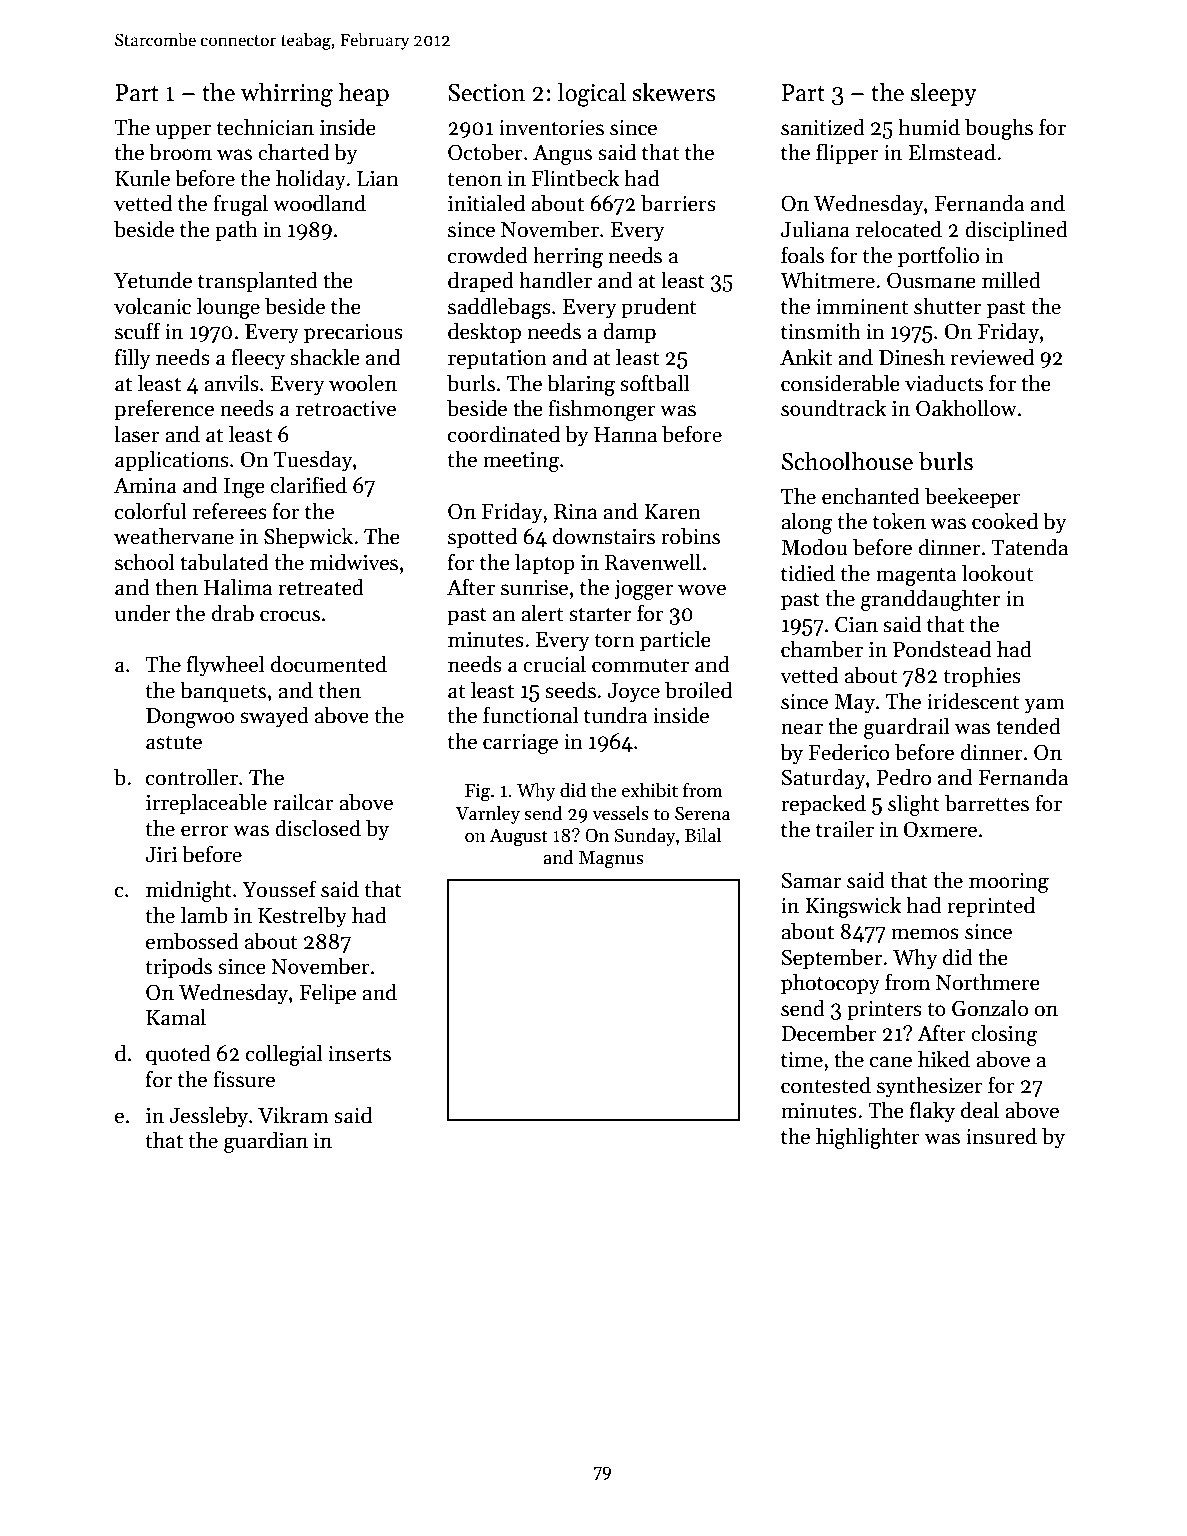 Image resolution: width=1187 pixels, height=1536 pixels. I want to click on guardrail, so click(906, 728).
